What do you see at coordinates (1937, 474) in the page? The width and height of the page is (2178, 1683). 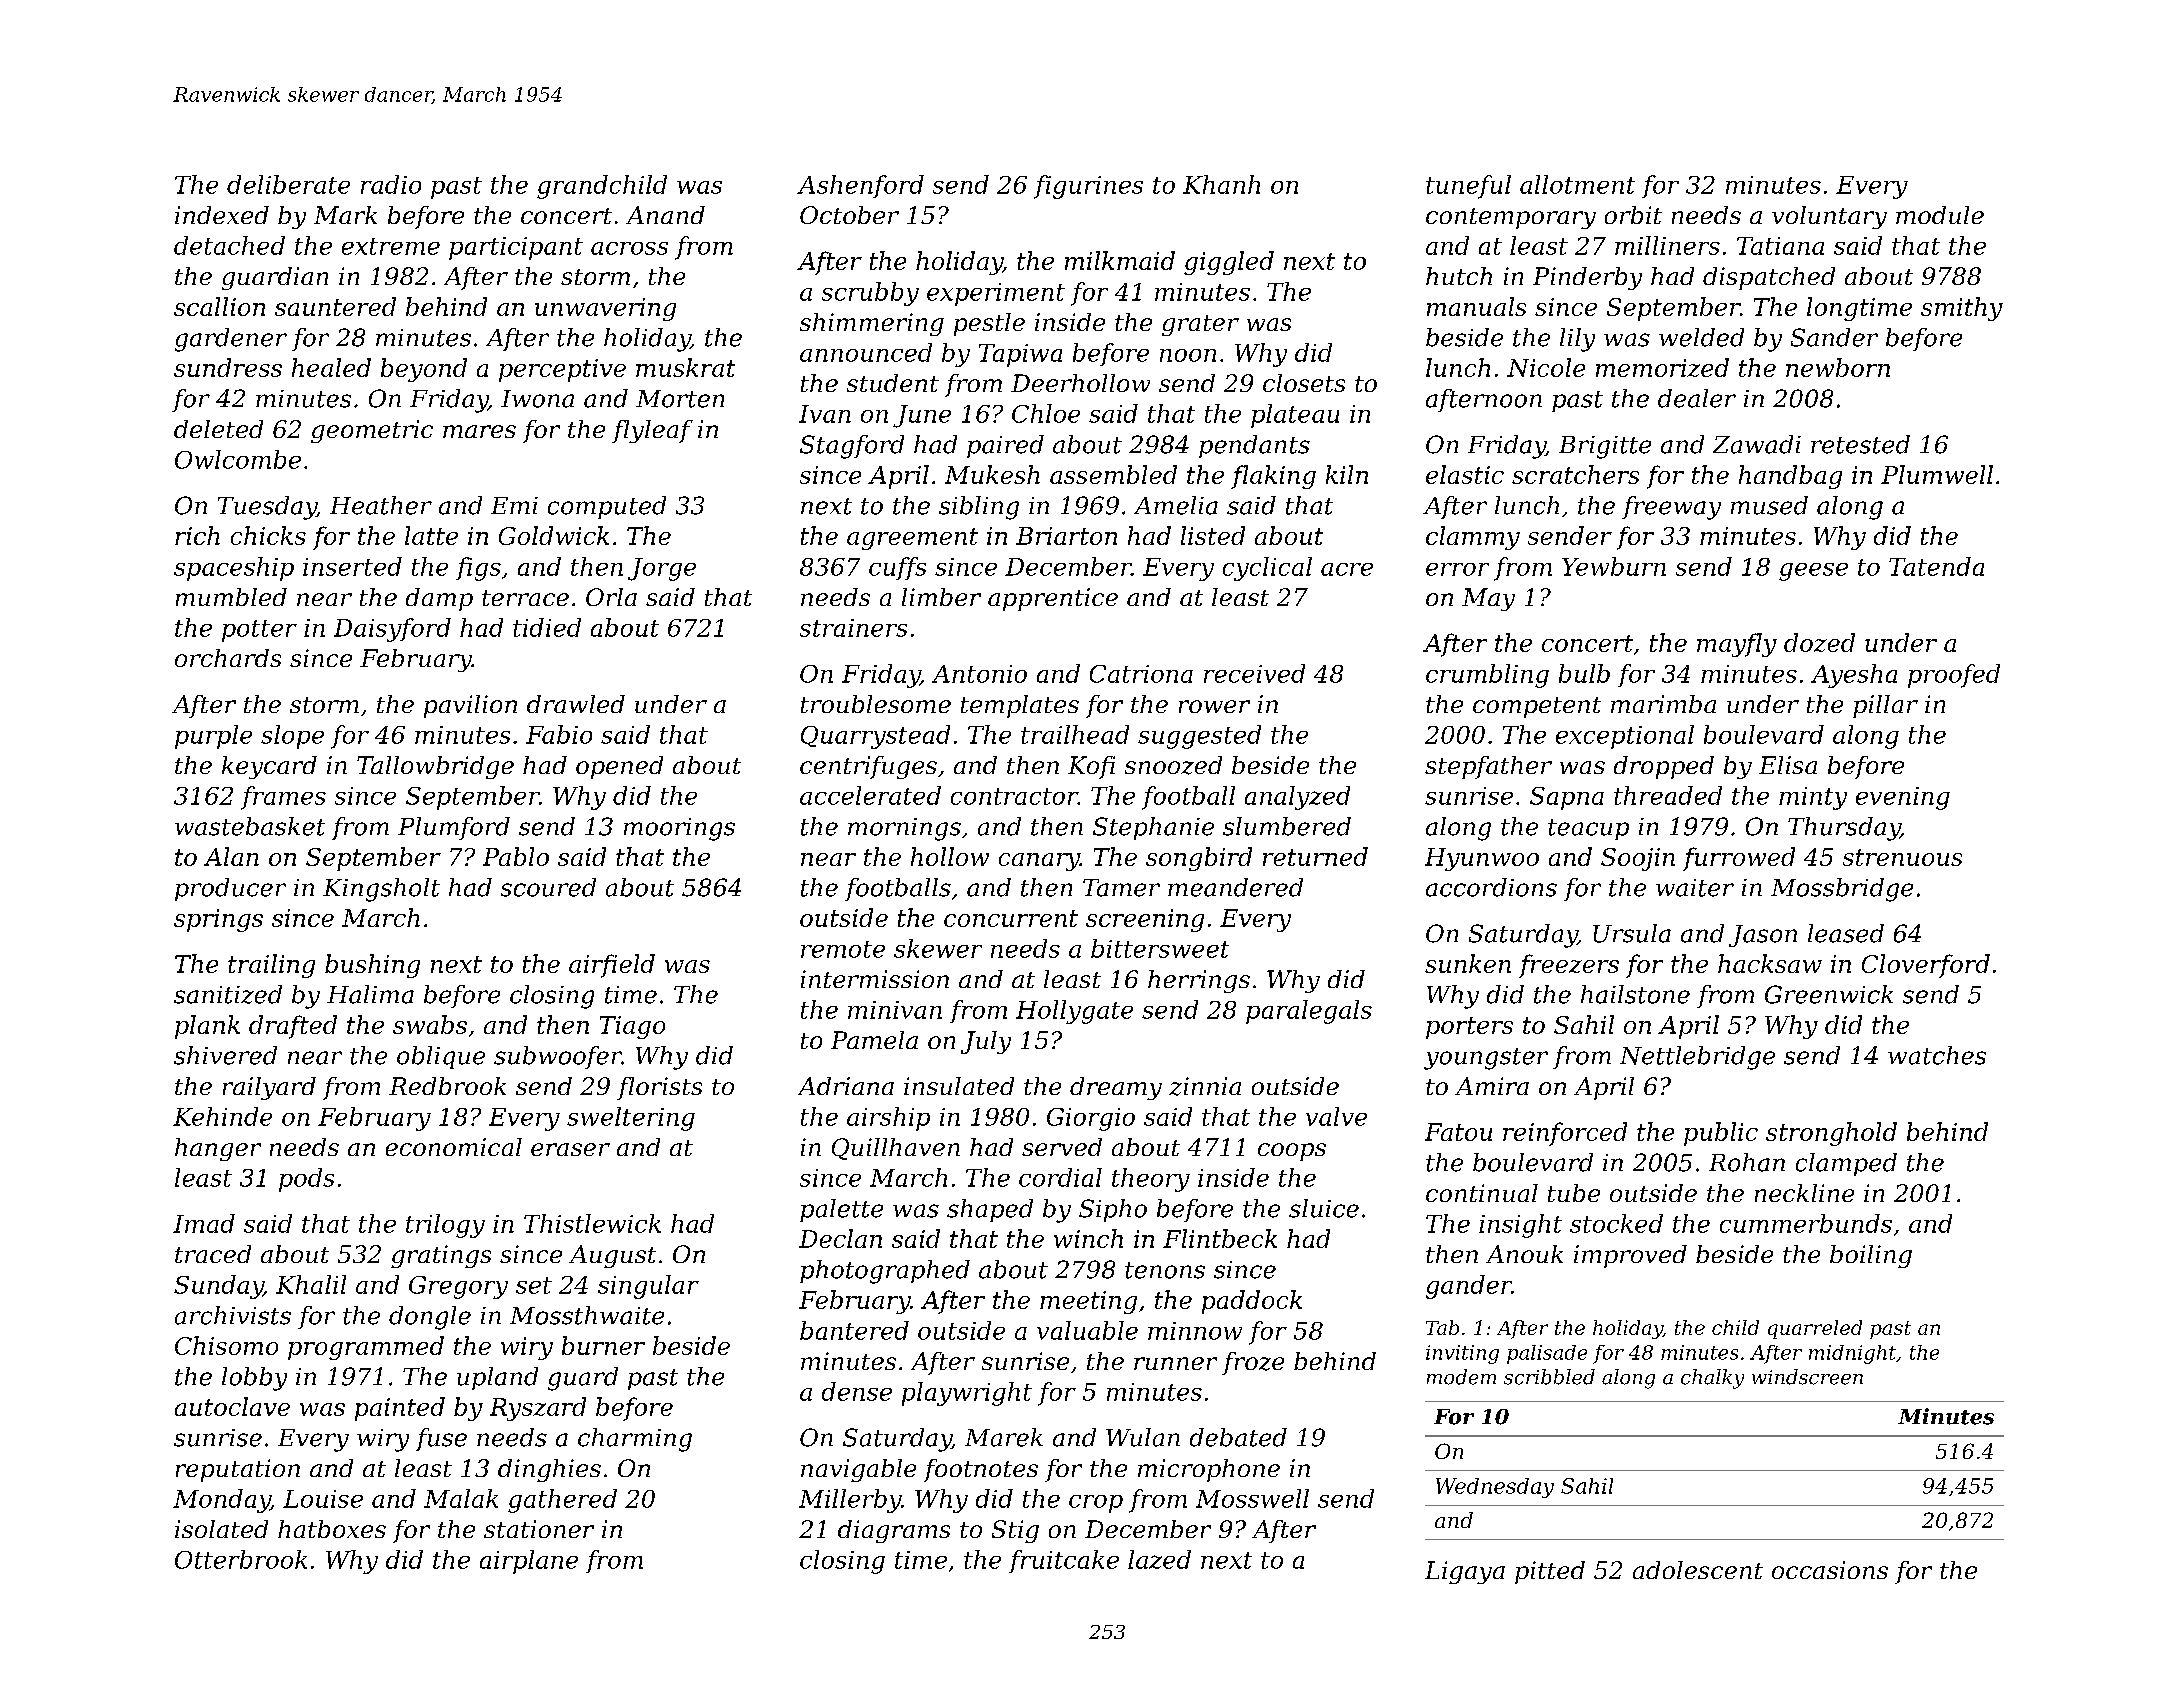 I see `Plumwell` at bounding box center [1937, 474].
